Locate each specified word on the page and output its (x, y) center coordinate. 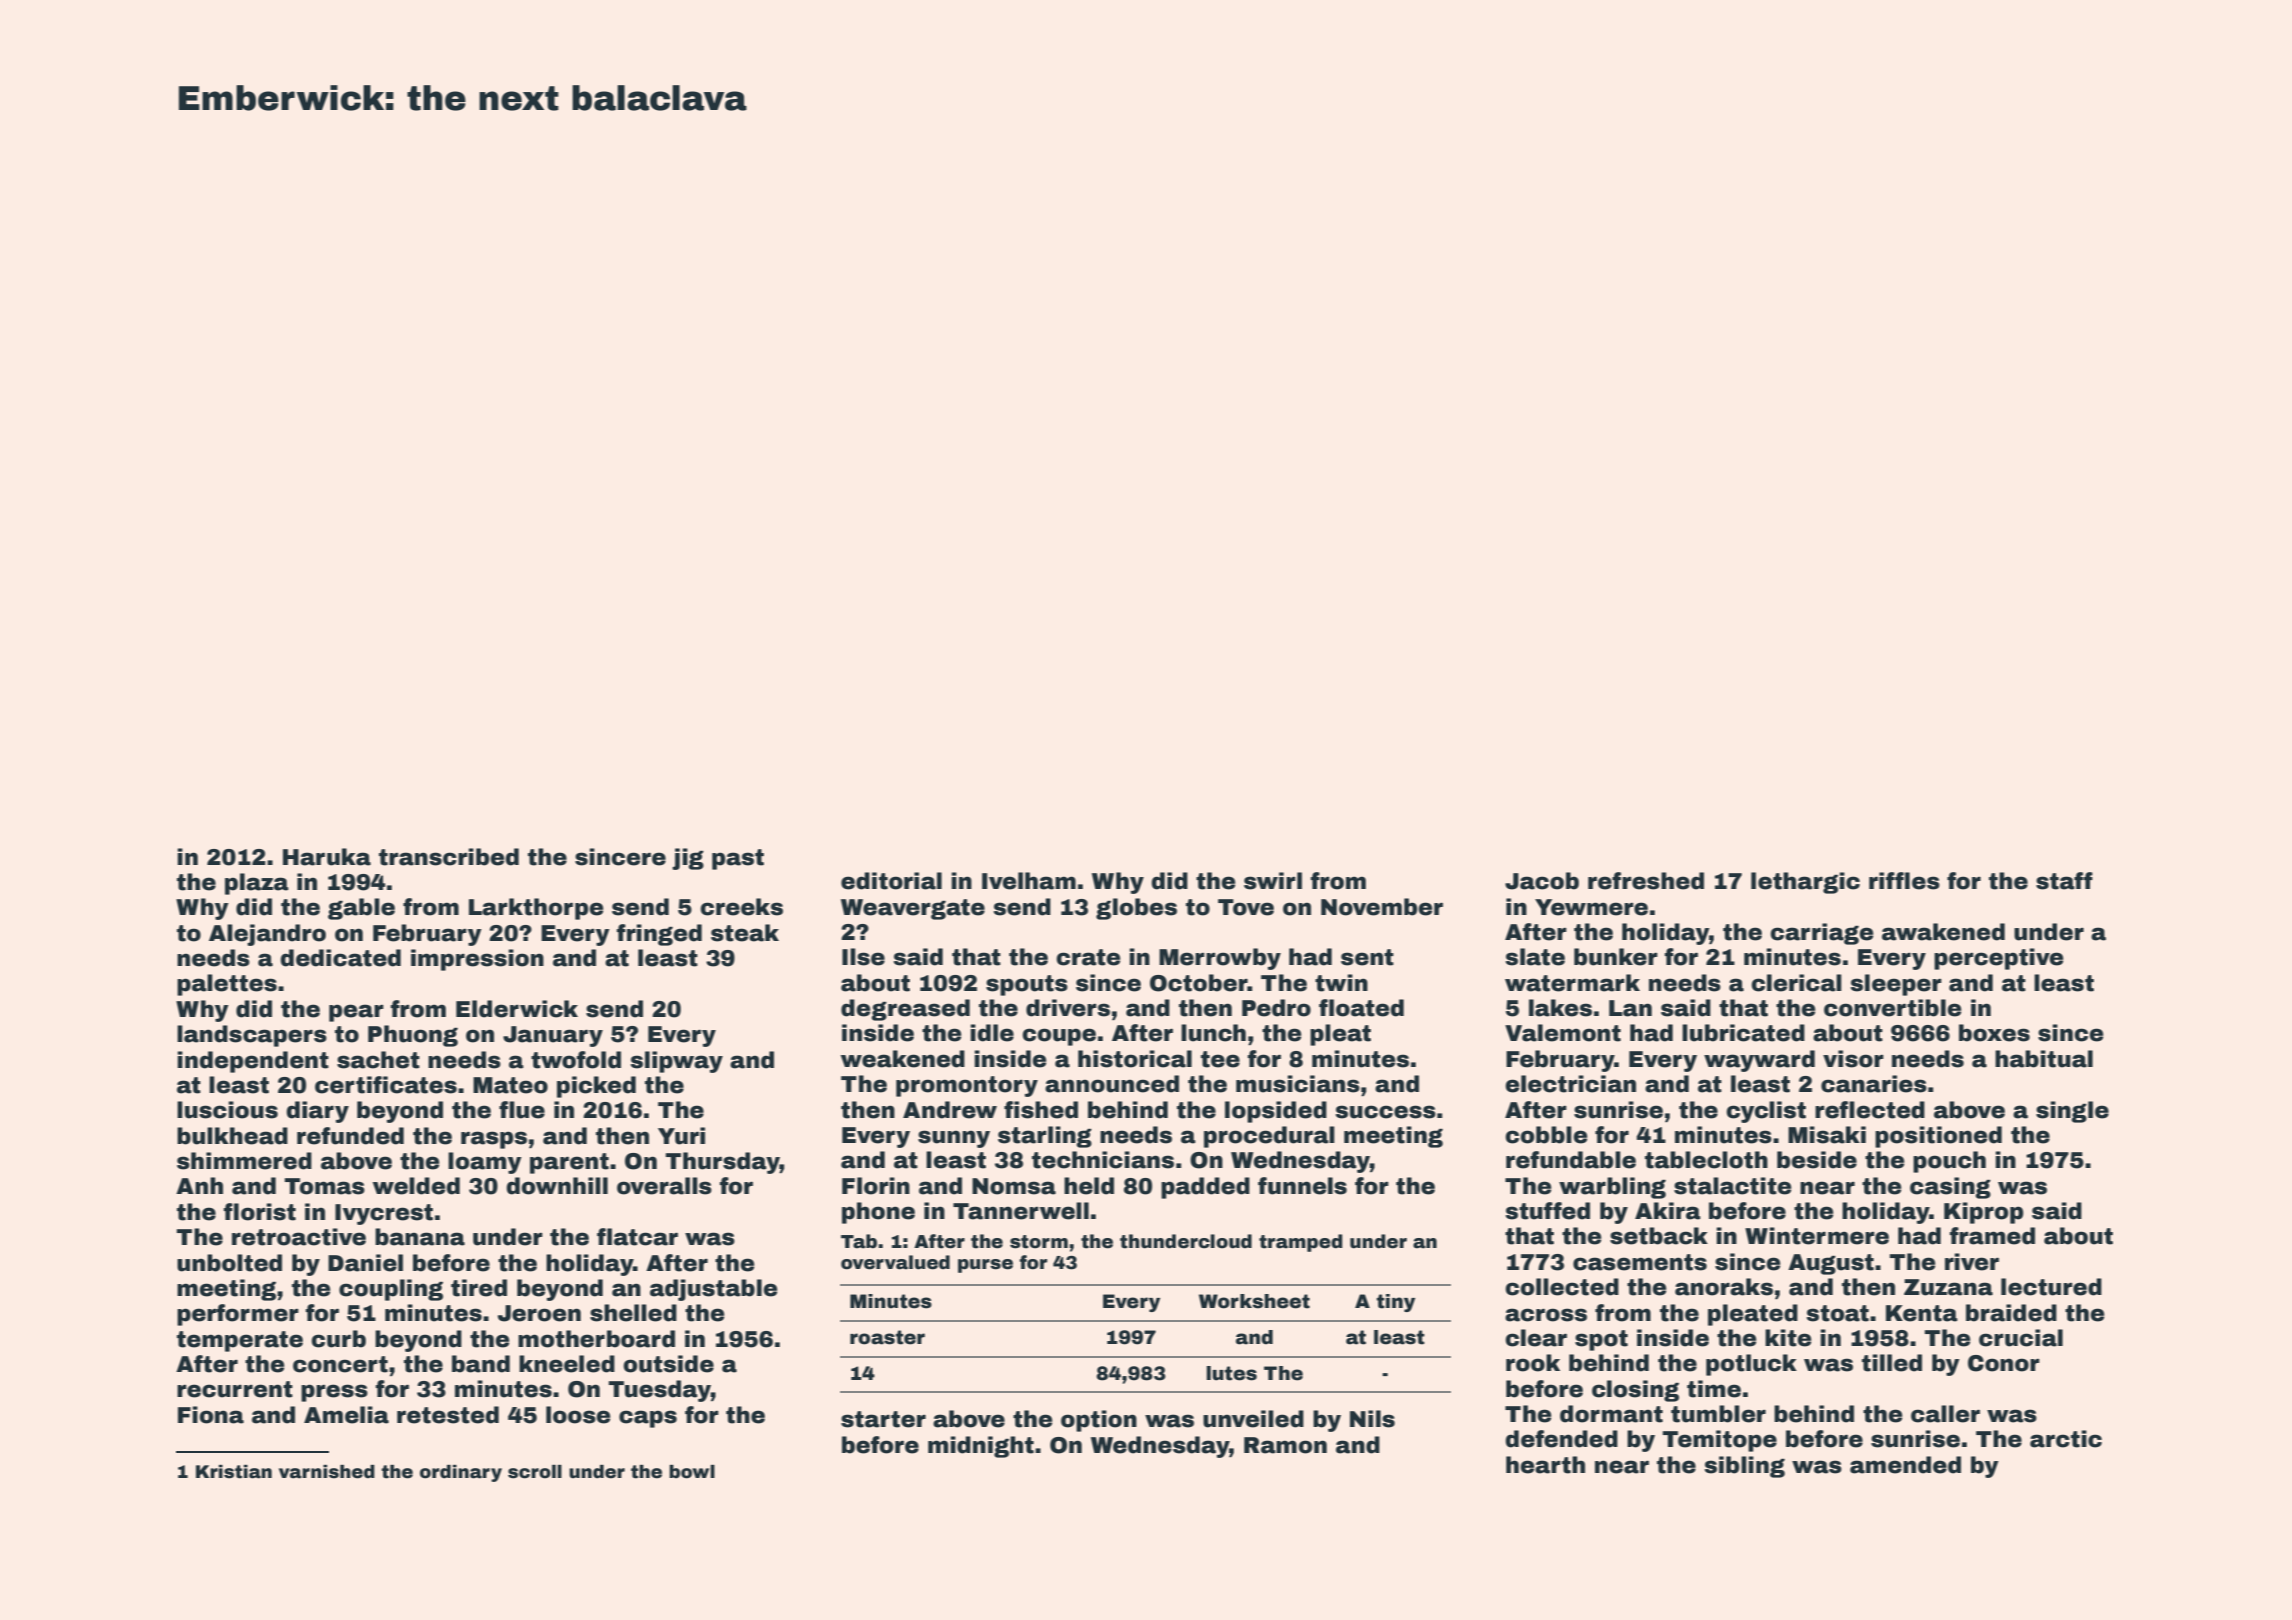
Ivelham (1029, 881)
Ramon (1285, 1445)
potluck (1751, 1365)
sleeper (1896, 985)
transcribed (449, 857)
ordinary (461, 1473)
